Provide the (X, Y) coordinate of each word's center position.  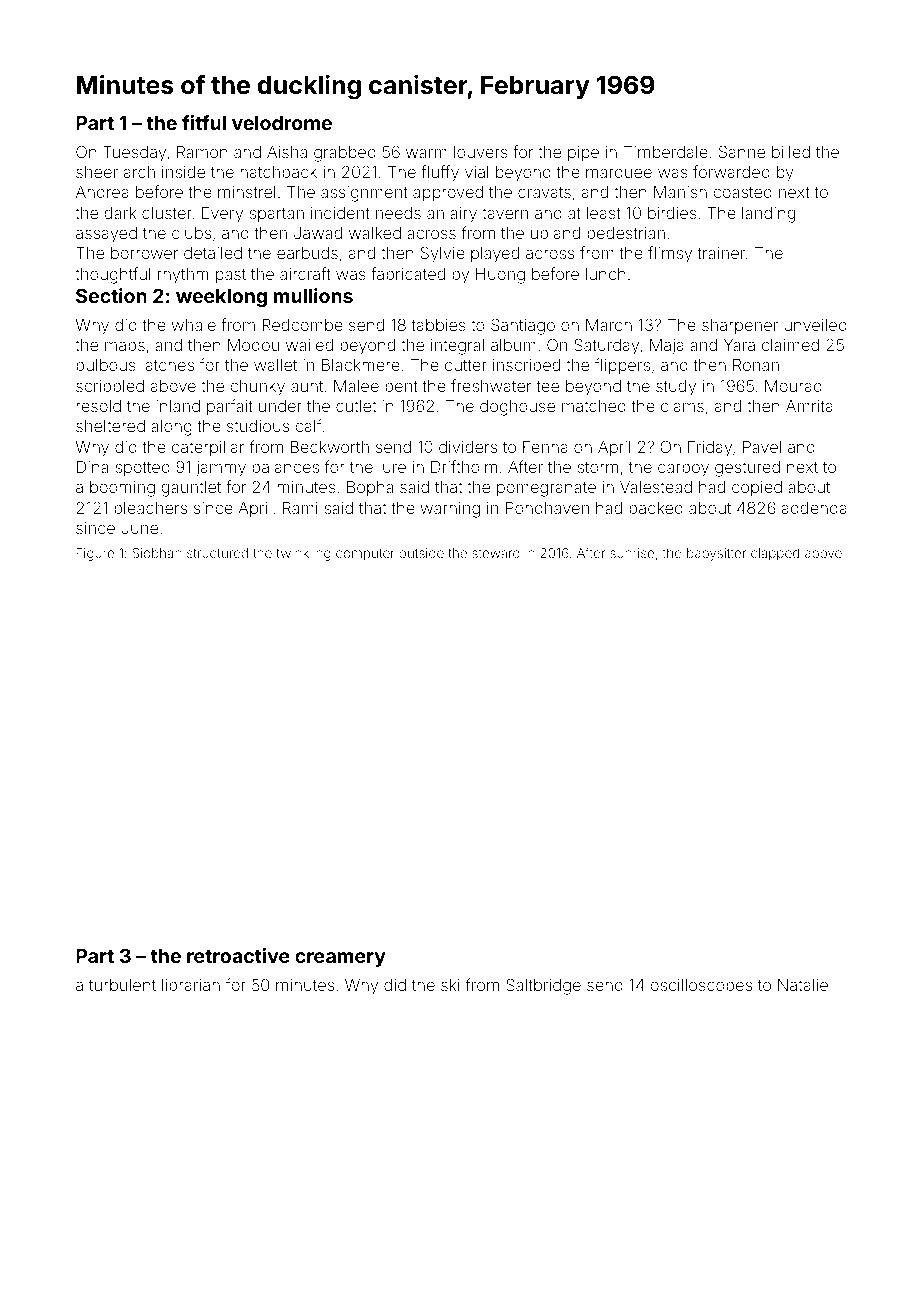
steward (496, 553)
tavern (505, 213)
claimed (790, 345)
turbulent (122, 985)
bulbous (106, 365)
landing (768, 215)
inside (183, 172)
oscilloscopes (701, 986)
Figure (95, 554)
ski (450, 985)
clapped (775, 554)
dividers (468, 447)
